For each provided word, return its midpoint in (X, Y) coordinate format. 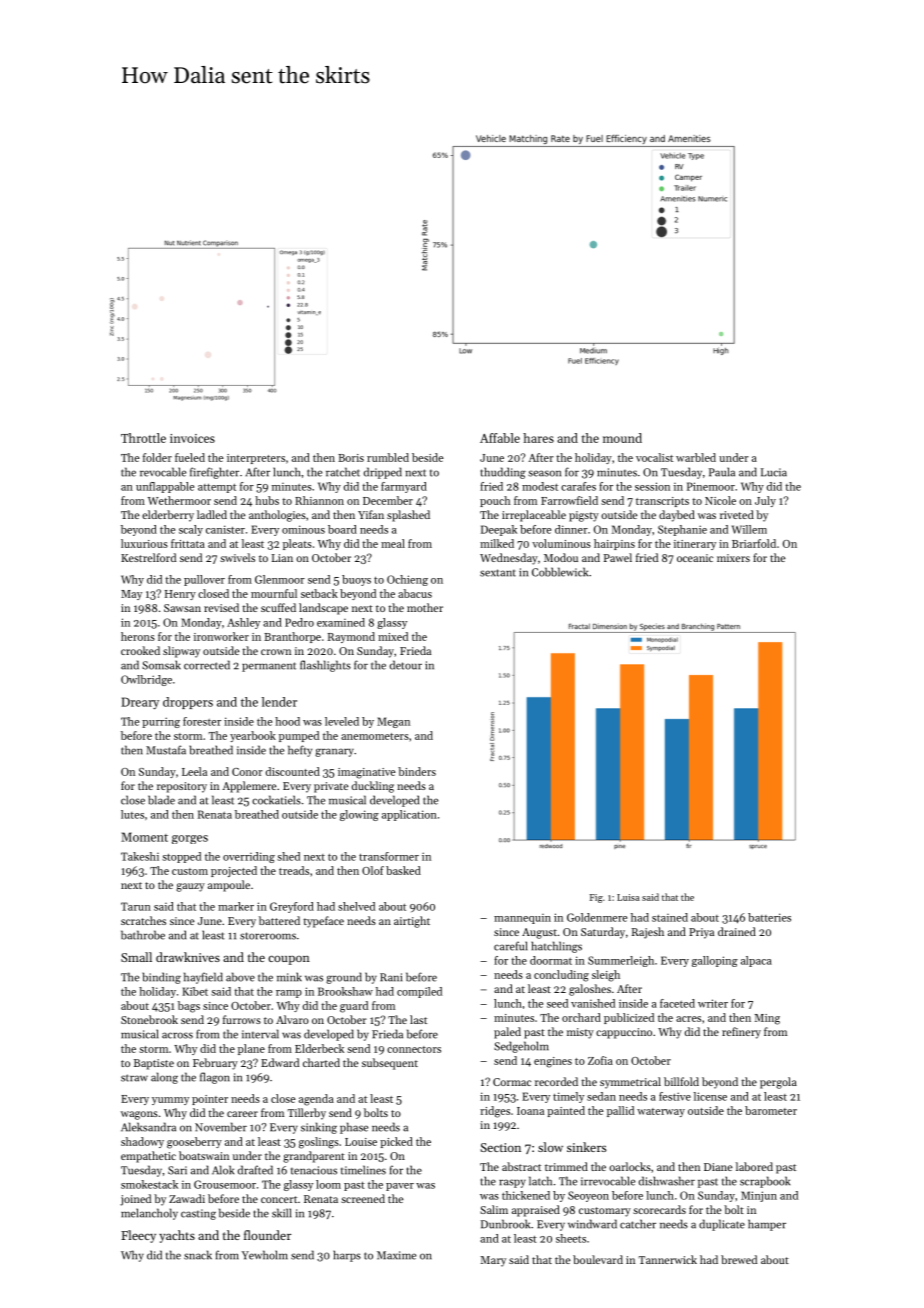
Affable (500, 438)
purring (161, 722)
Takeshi (140, 856)
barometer (771, 1110)
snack (198, 1255)
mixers (733, 558)
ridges (495, 1112)
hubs (267, 500)
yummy (170, 1101)
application (409, 815)
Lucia (774, 472)
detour (406, 665)
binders (417, 771)
